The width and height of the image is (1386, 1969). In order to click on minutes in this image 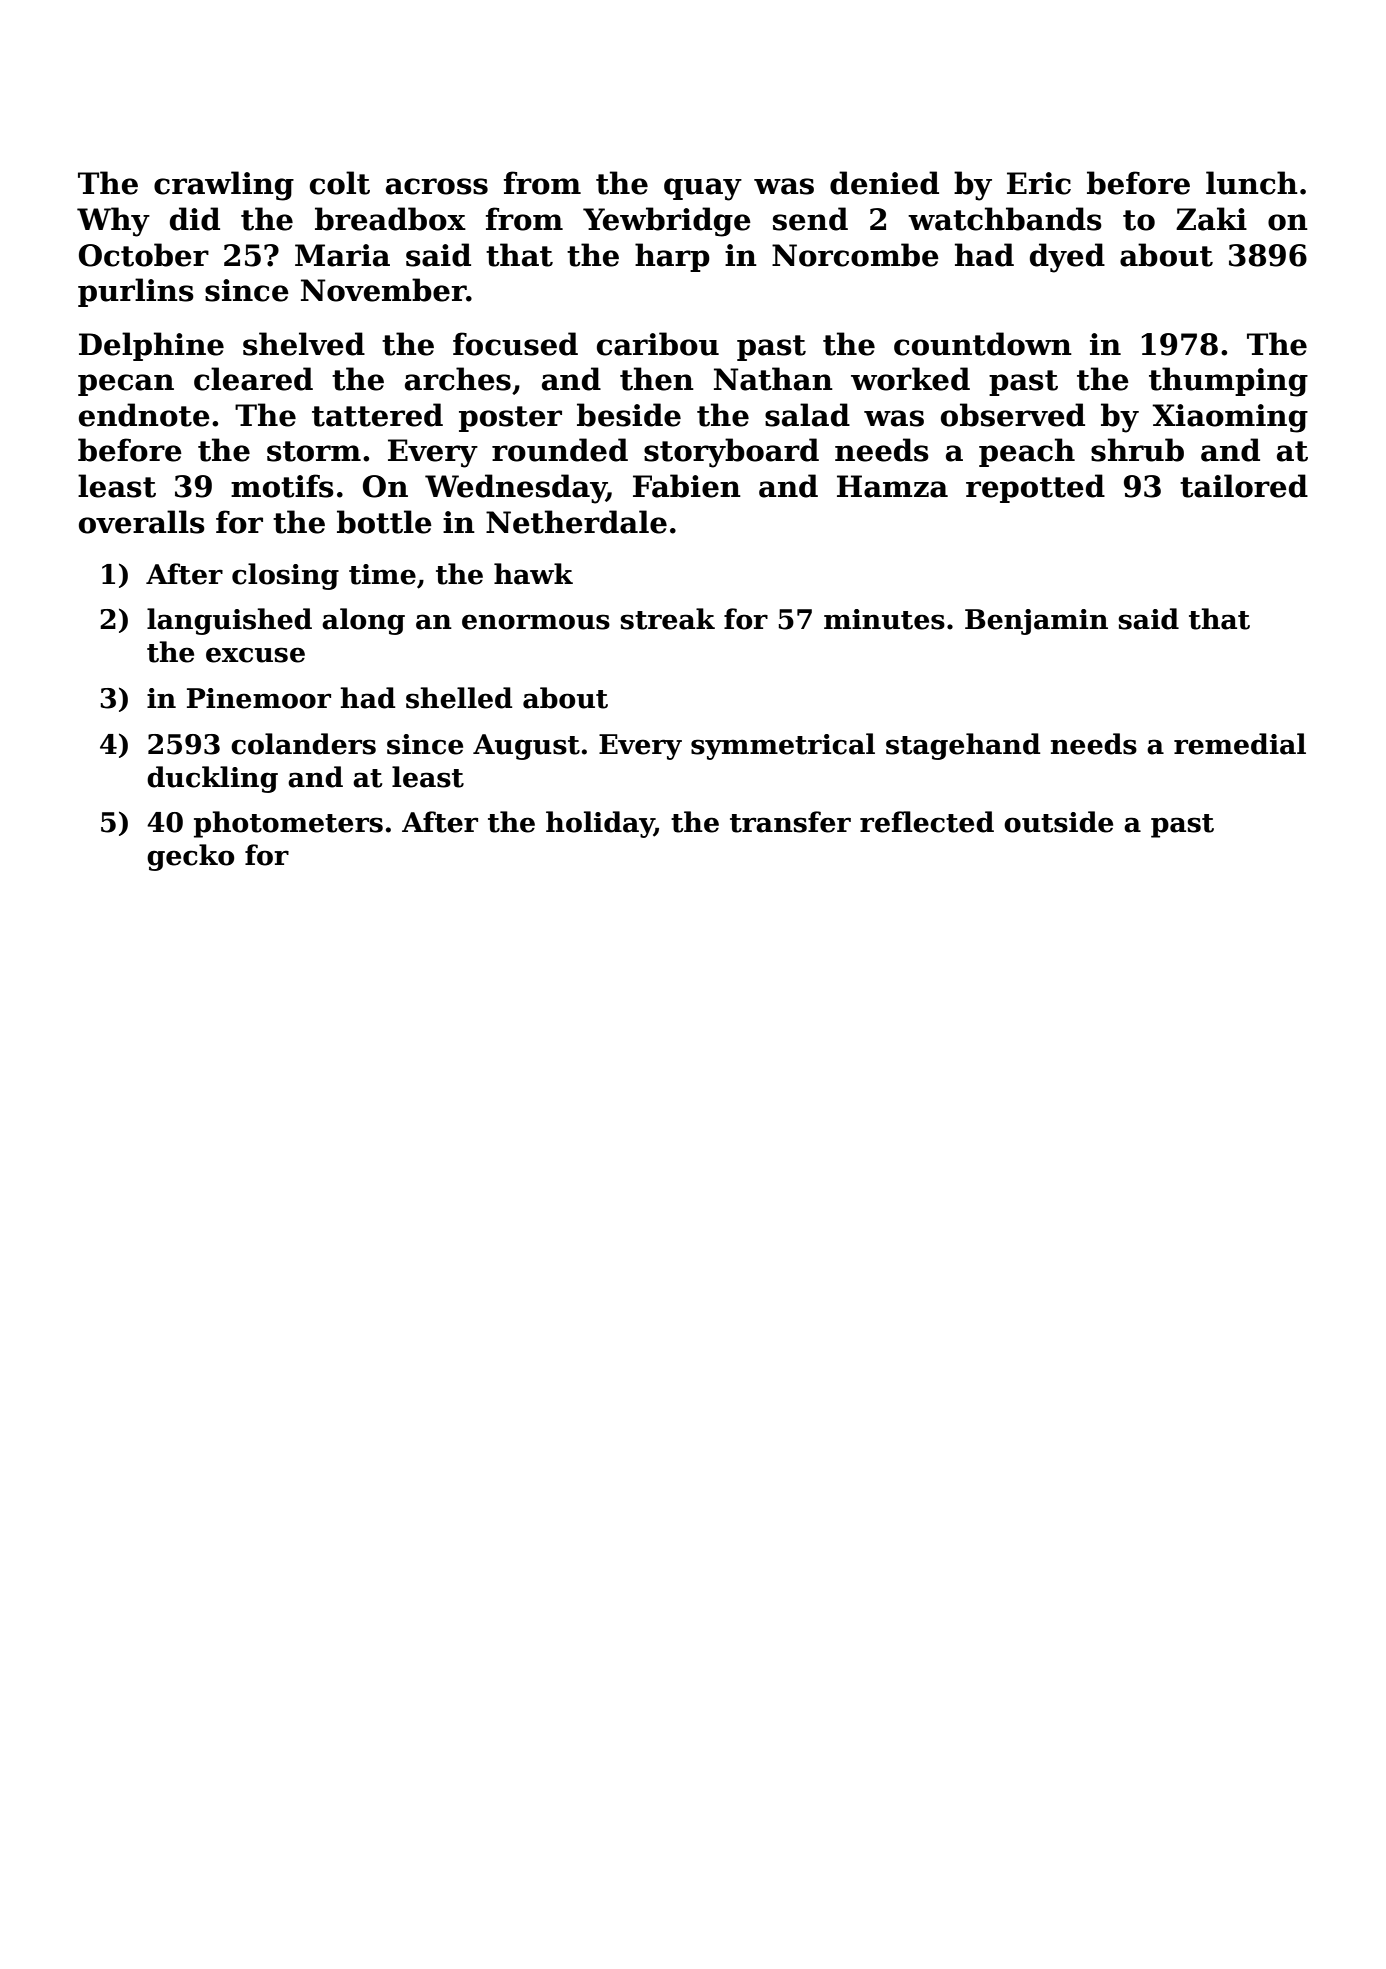, I will do `click(884, 619)`.
